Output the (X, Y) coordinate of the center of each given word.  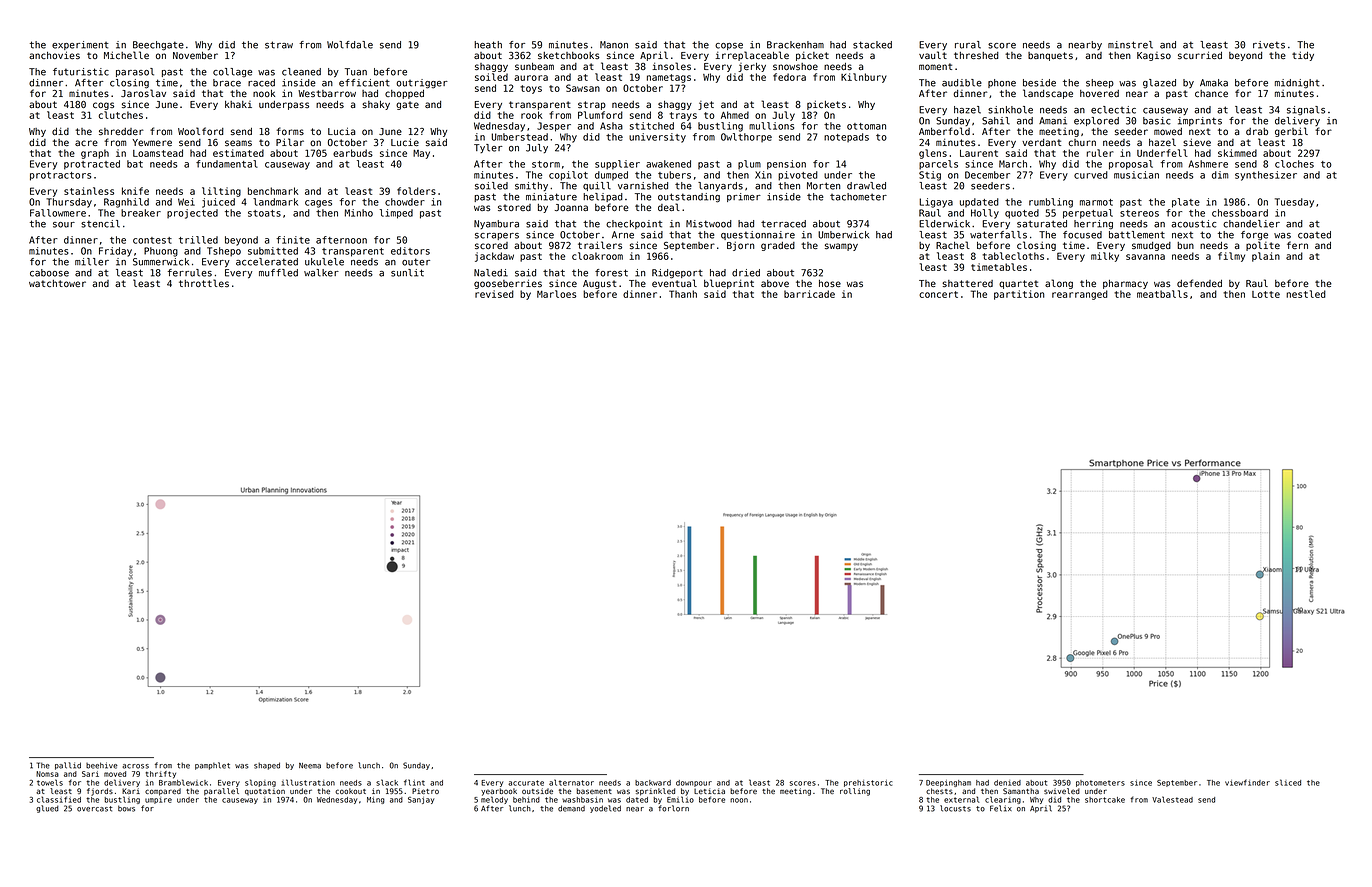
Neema (310, 766)
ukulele (324, 262)
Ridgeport (677, 274)
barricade (809, 294)
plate (1186, 203)
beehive (102, 765)
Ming (376, 800)
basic (1157, 121)
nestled (1306, 294)
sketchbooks (569, 55)
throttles (204, 283)
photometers (1100, 783)
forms (290, 131)
